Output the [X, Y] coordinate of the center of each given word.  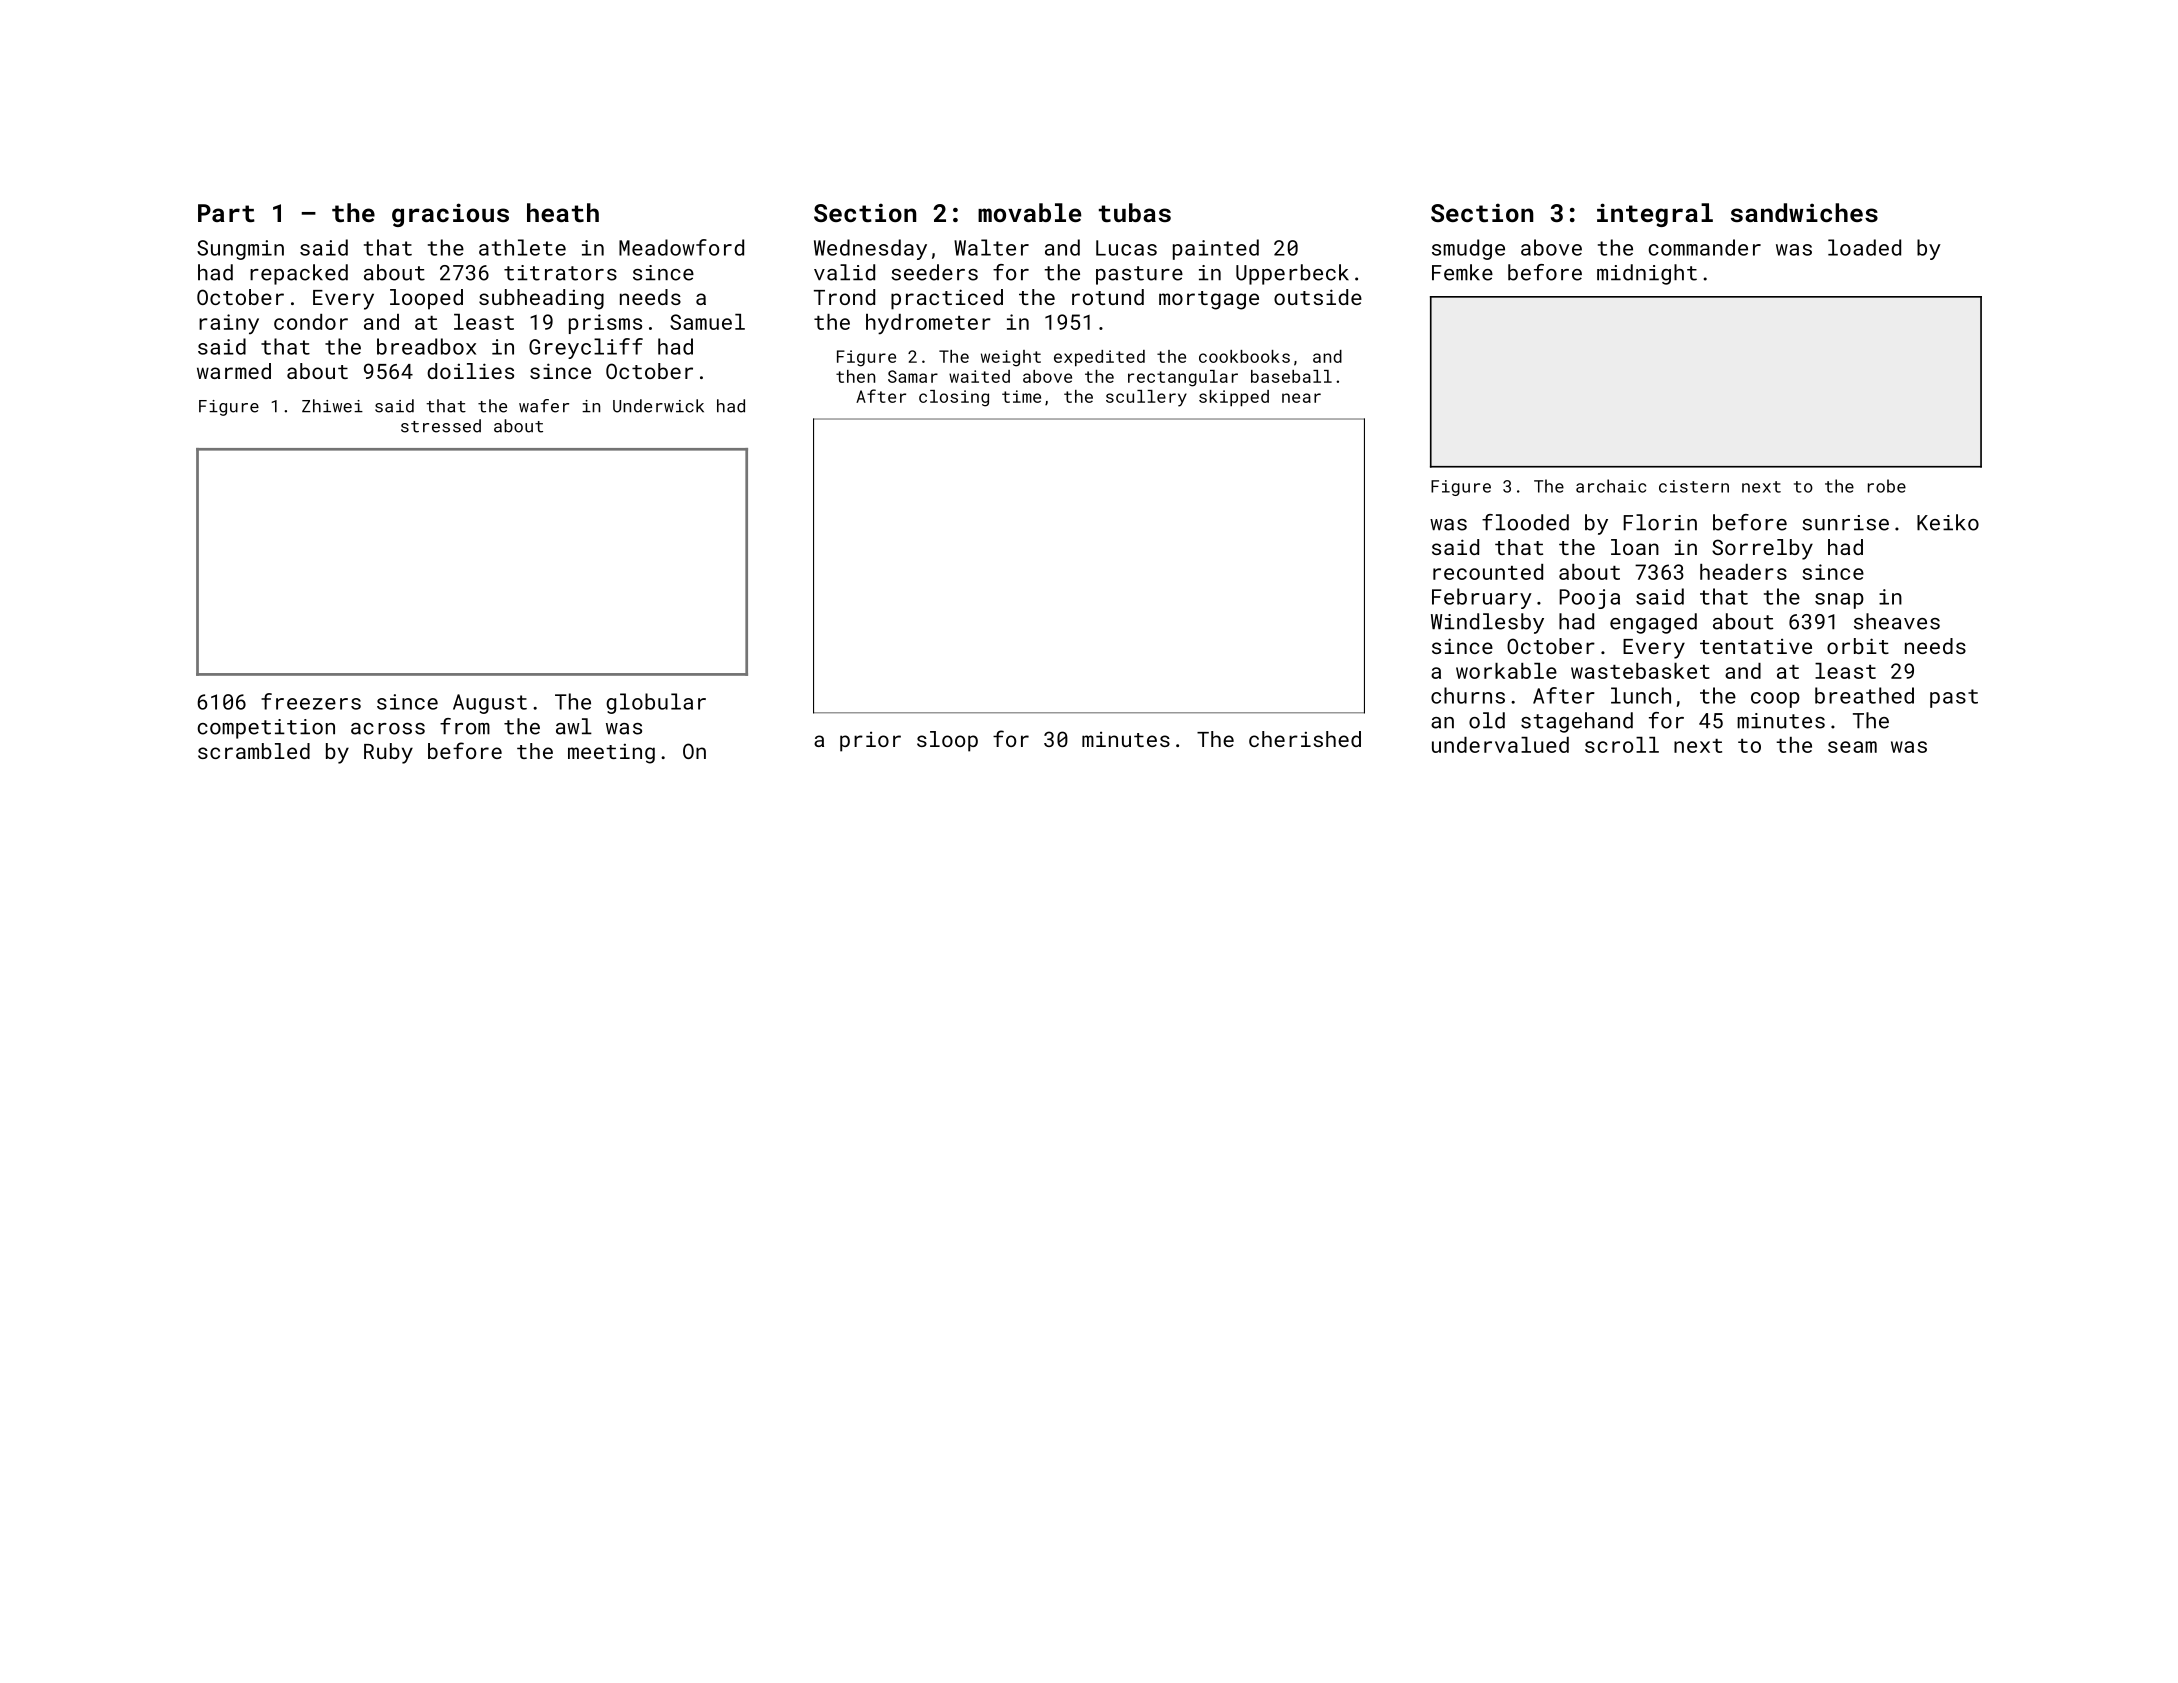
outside [1318, 297]
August [490, 704]
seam [1852, 747]
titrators [560, 273]
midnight [1647, 274]
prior [870, 742]
